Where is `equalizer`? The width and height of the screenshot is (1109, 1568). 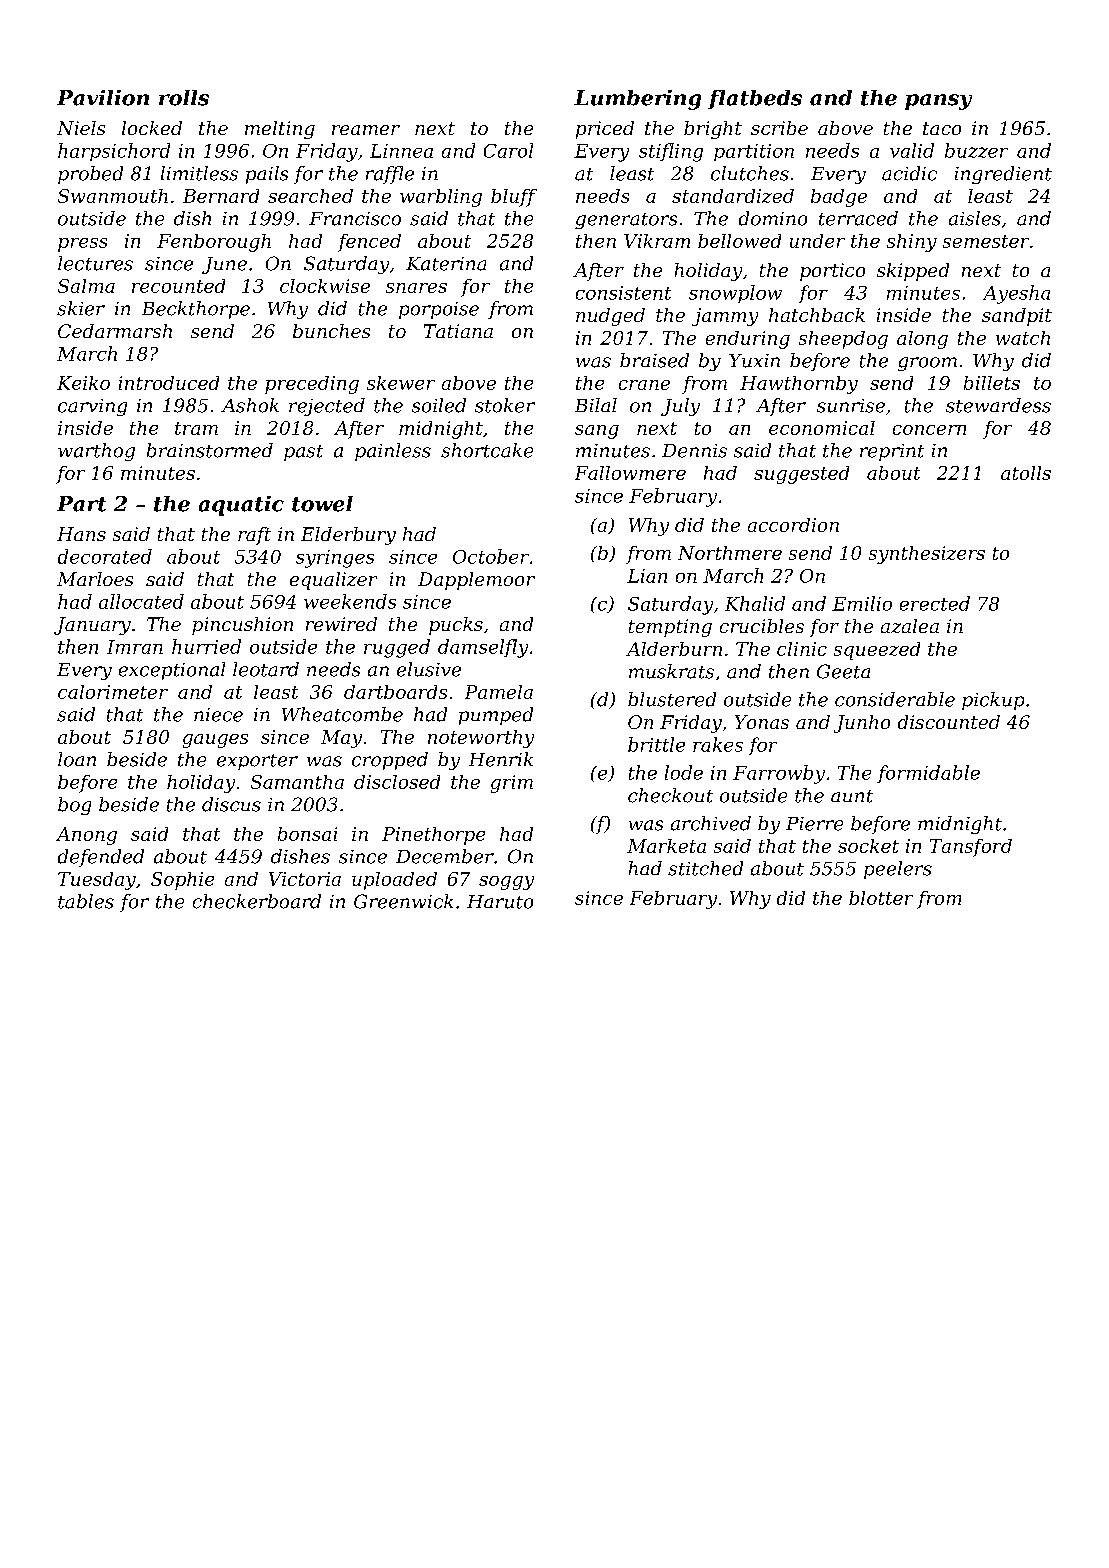
equalizer is located at coordinates (333, 581).
